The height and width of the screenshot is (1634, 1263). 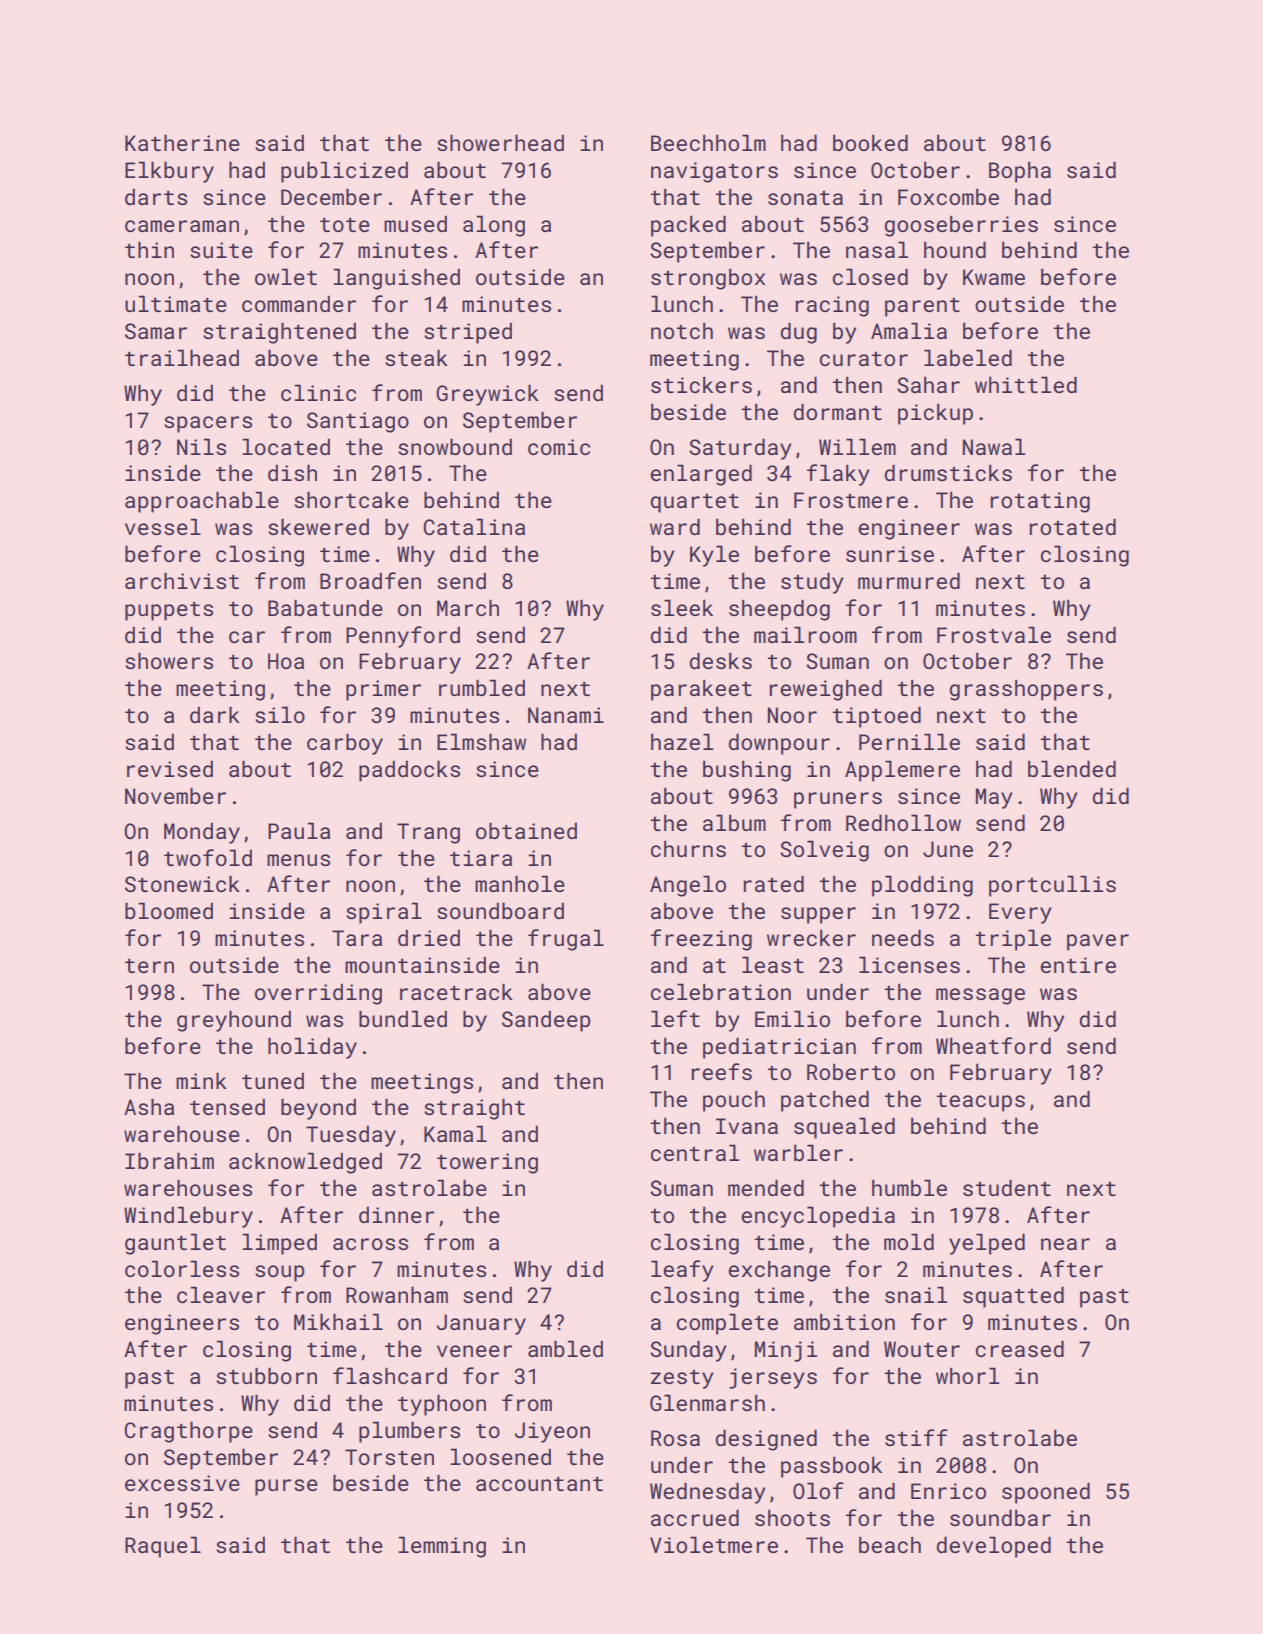 I want to click on Katherine, so click(x=182, y=142).
